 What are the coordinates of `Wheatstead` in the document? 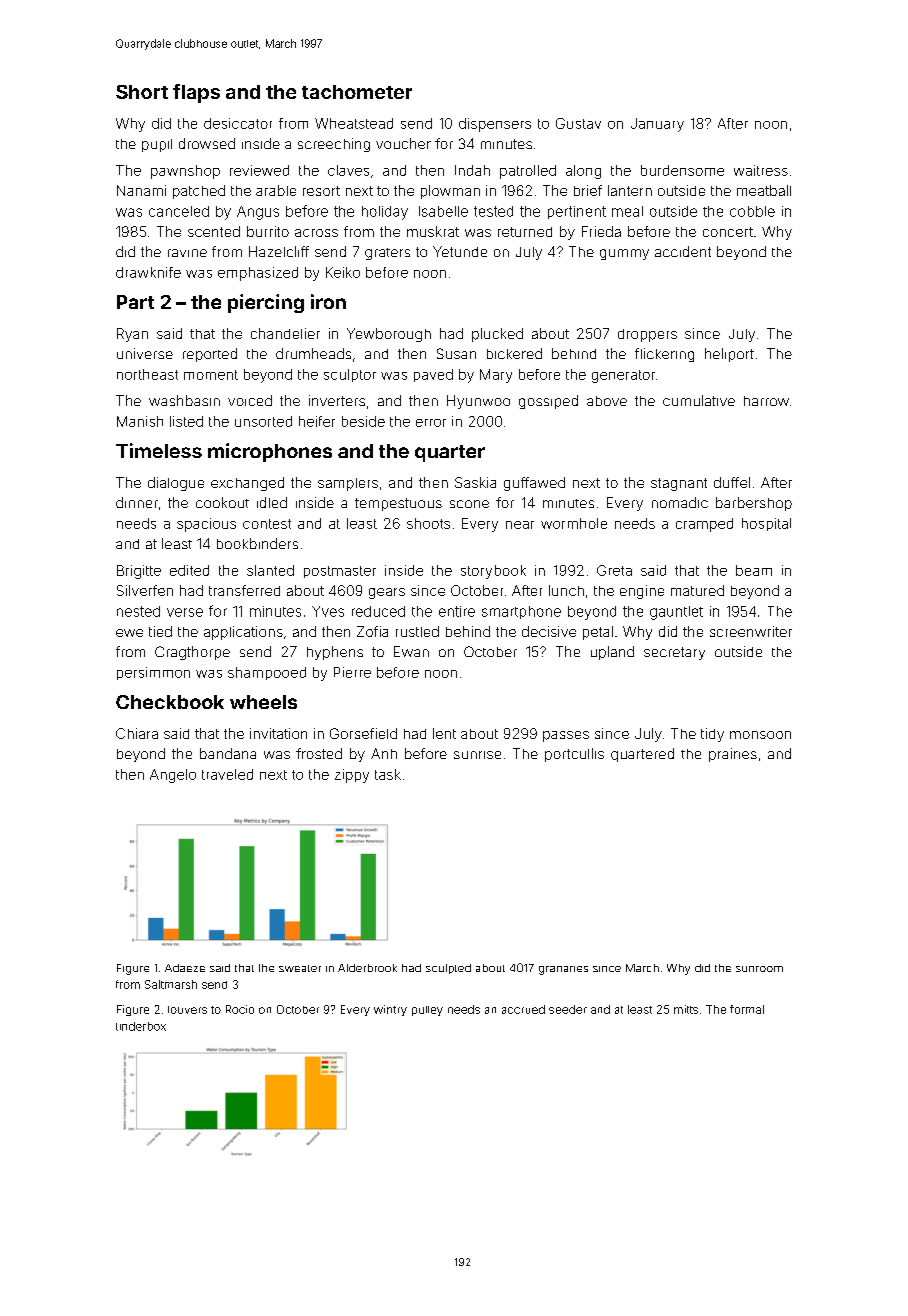 It's located at (354, 123).
